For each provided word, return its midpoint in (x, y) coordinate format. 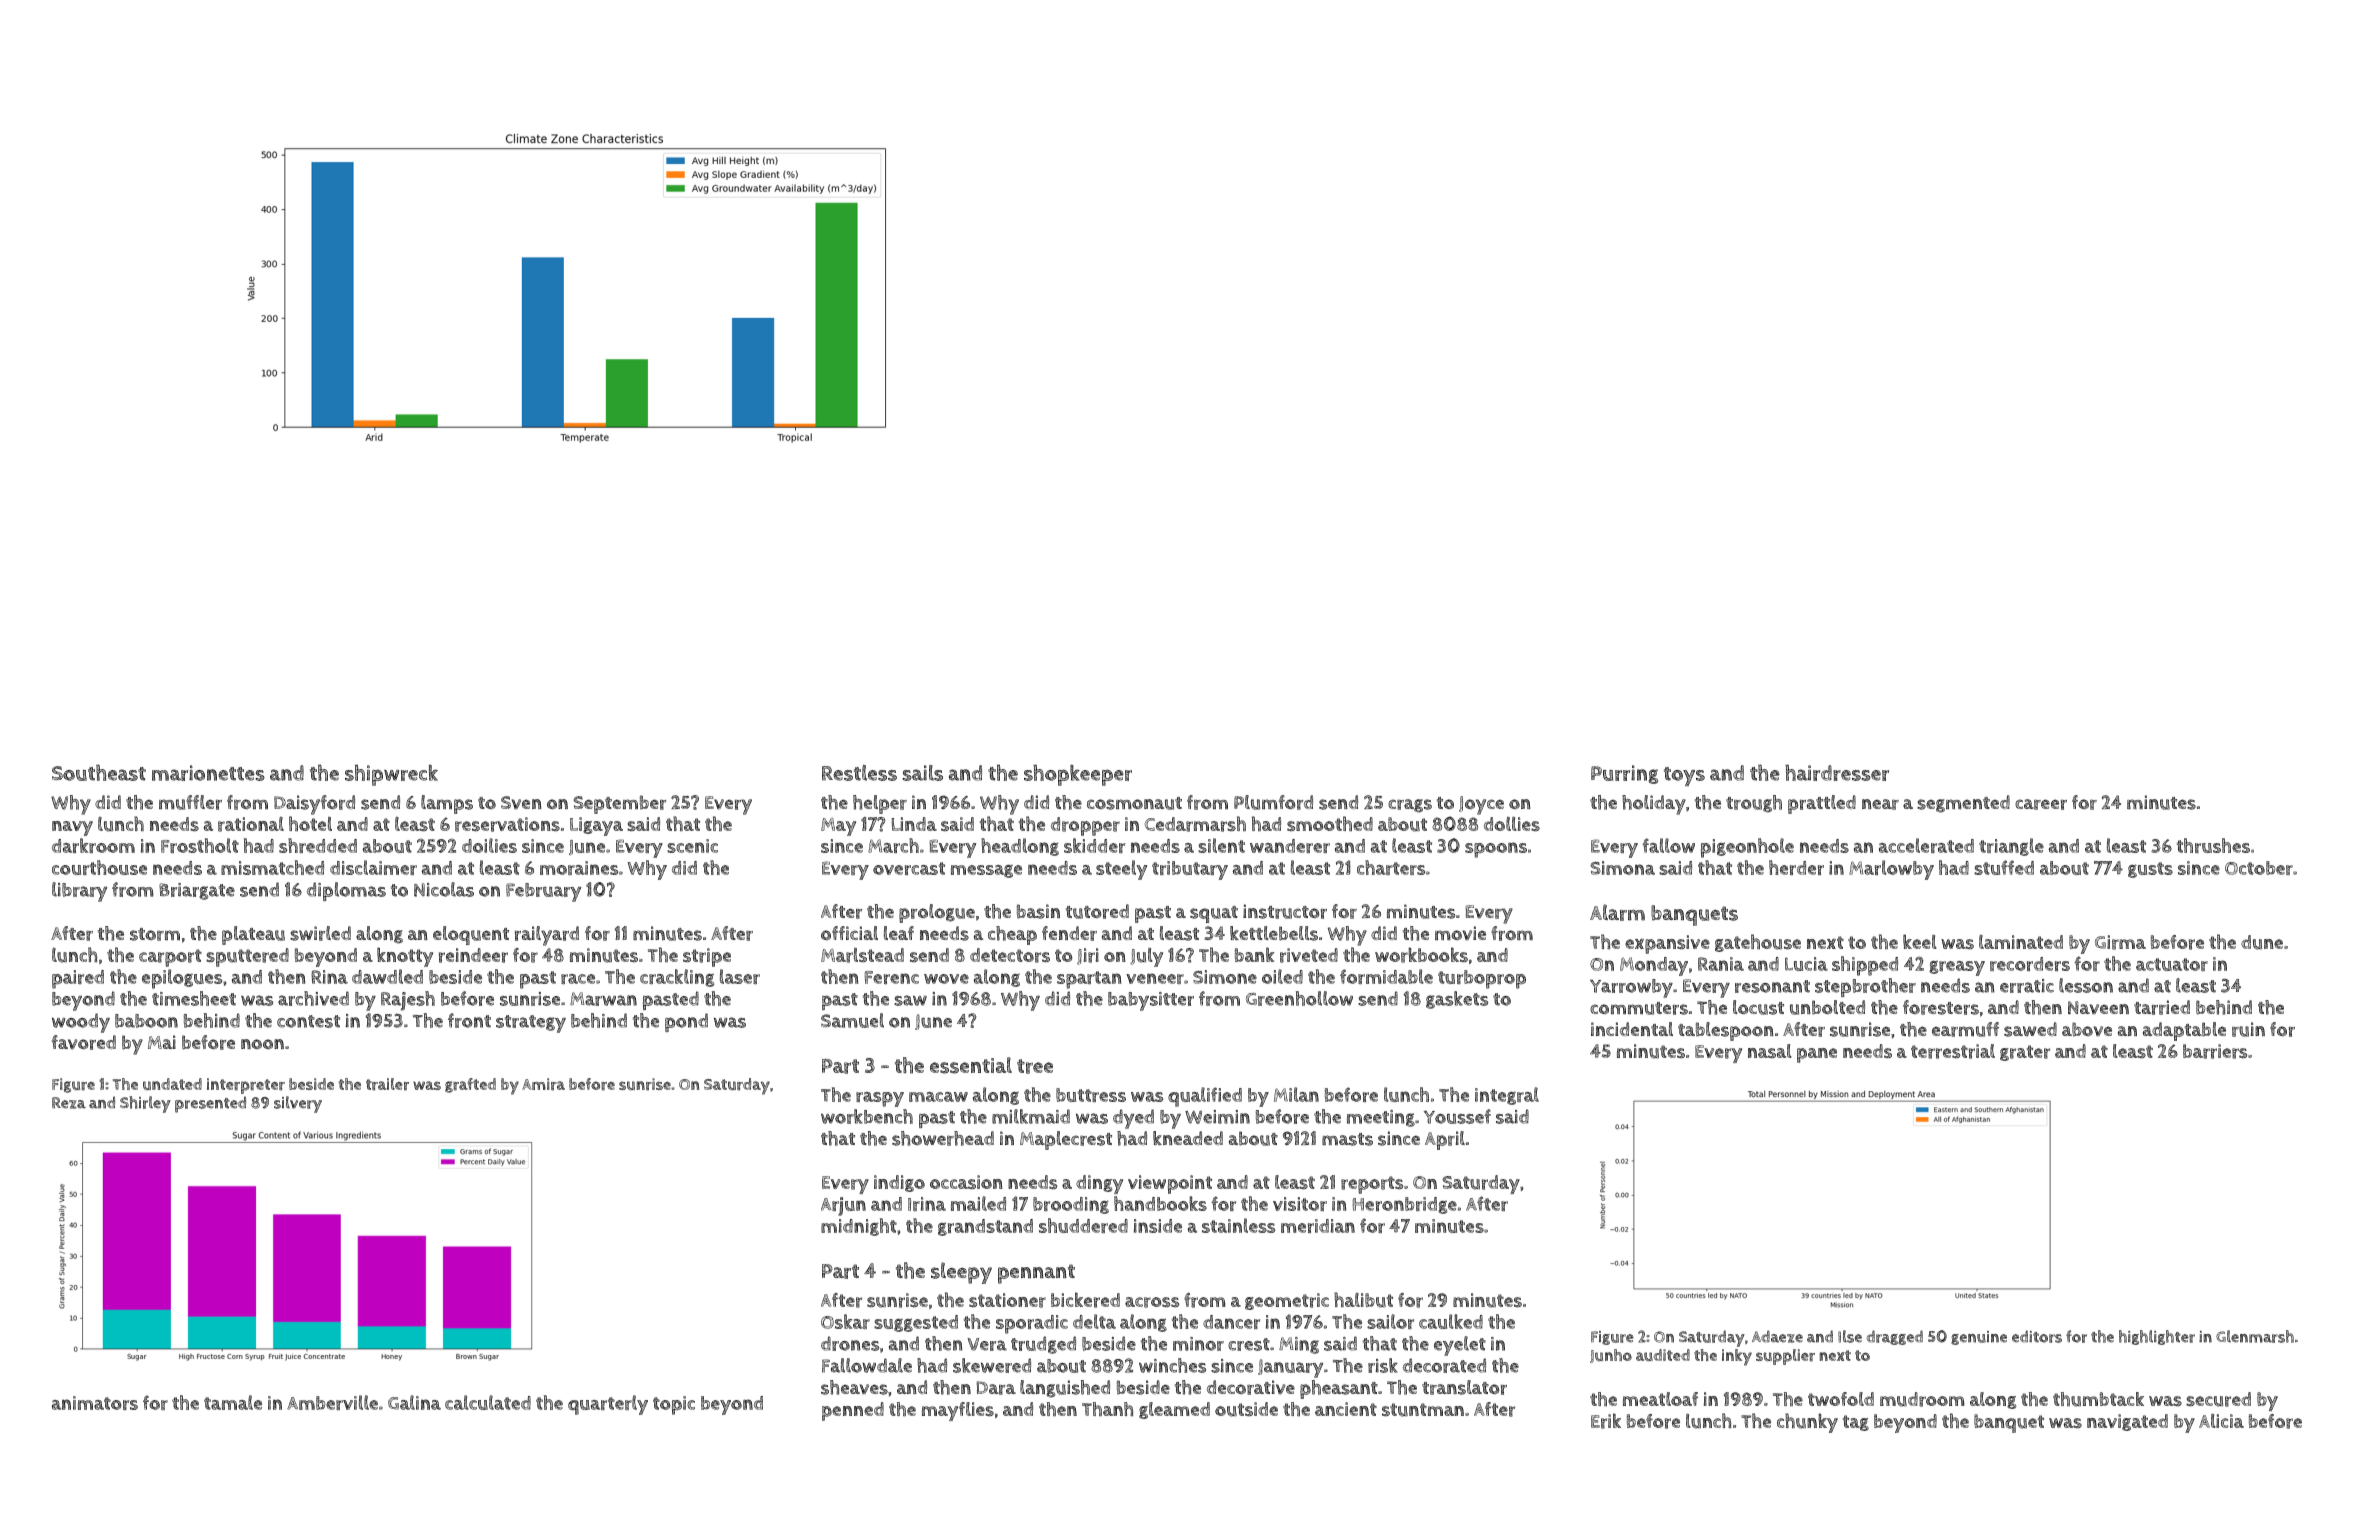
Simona (1622, 868)
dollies (1512, 823)
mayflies (958, 1411)
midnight (859, 1227)
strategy (531, 1024)
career (2041, 804)
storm (155, 934)
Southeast (99, 772)
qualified (1205, 1097)
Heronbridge (1404, 1205)
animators (95, 1403)
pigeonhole (1747, 848)
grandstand (985, 1227)
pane (1817, 1055)
